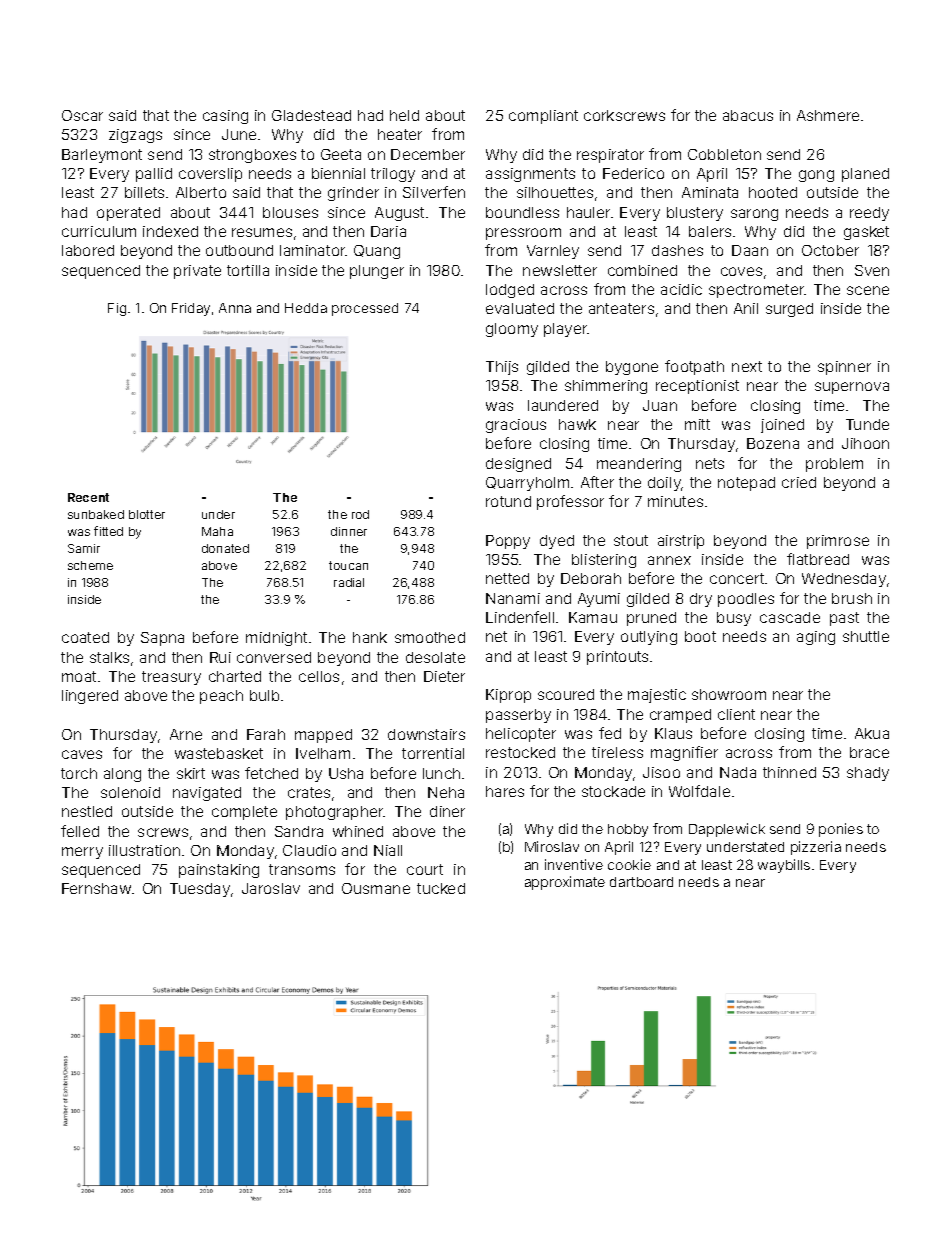  I want to click on flatbread, so click(818, 559).
